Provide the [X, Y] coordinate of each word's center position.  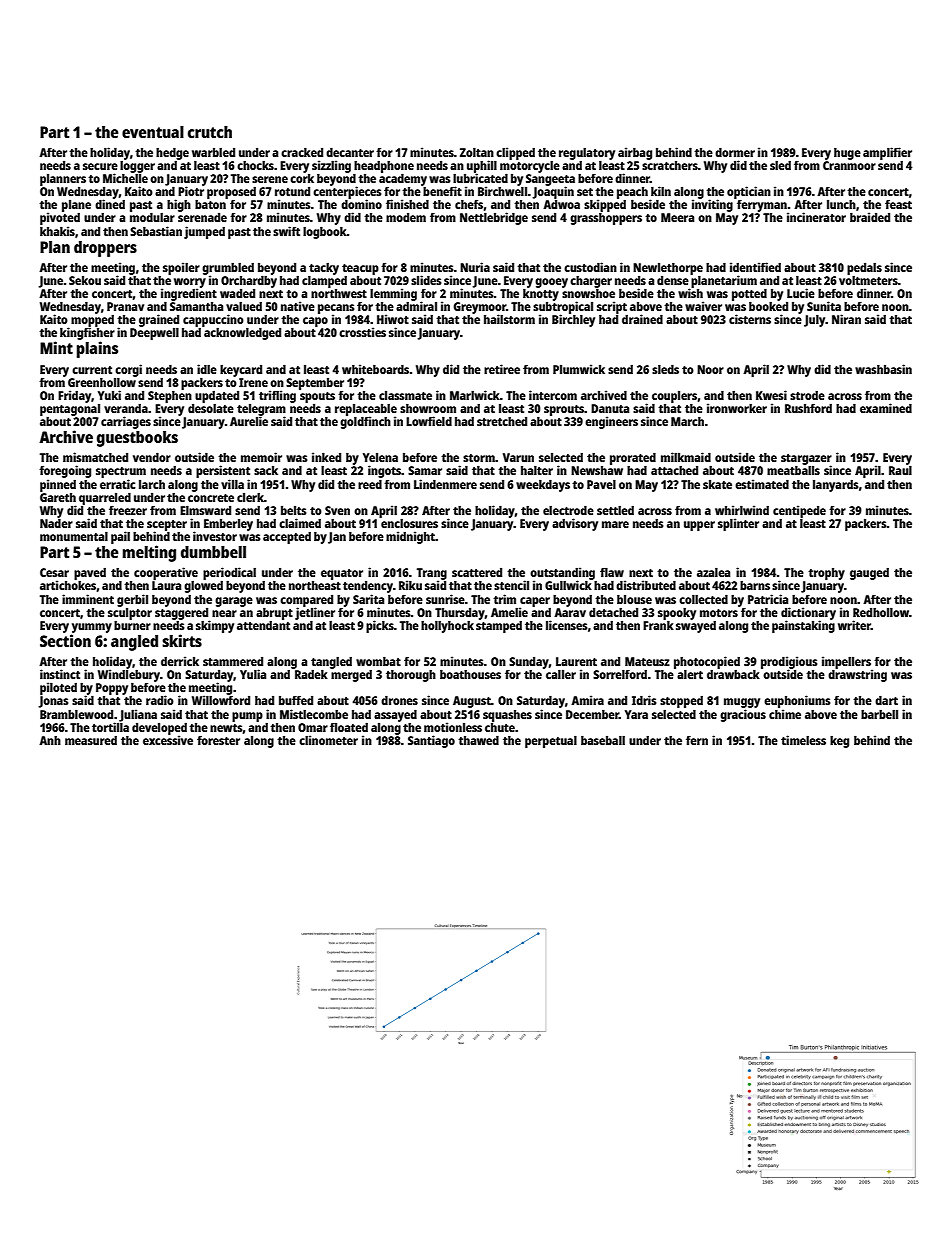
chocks [255, 165]
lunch [841, 204]
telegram [261, 410]
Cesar [54, 572]
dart [886, 700]
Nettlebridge [494, 218]
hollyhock [447, 626]
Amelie [509, 612]
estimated [762, 484]
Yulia [253, 674]
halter [537, 470]
